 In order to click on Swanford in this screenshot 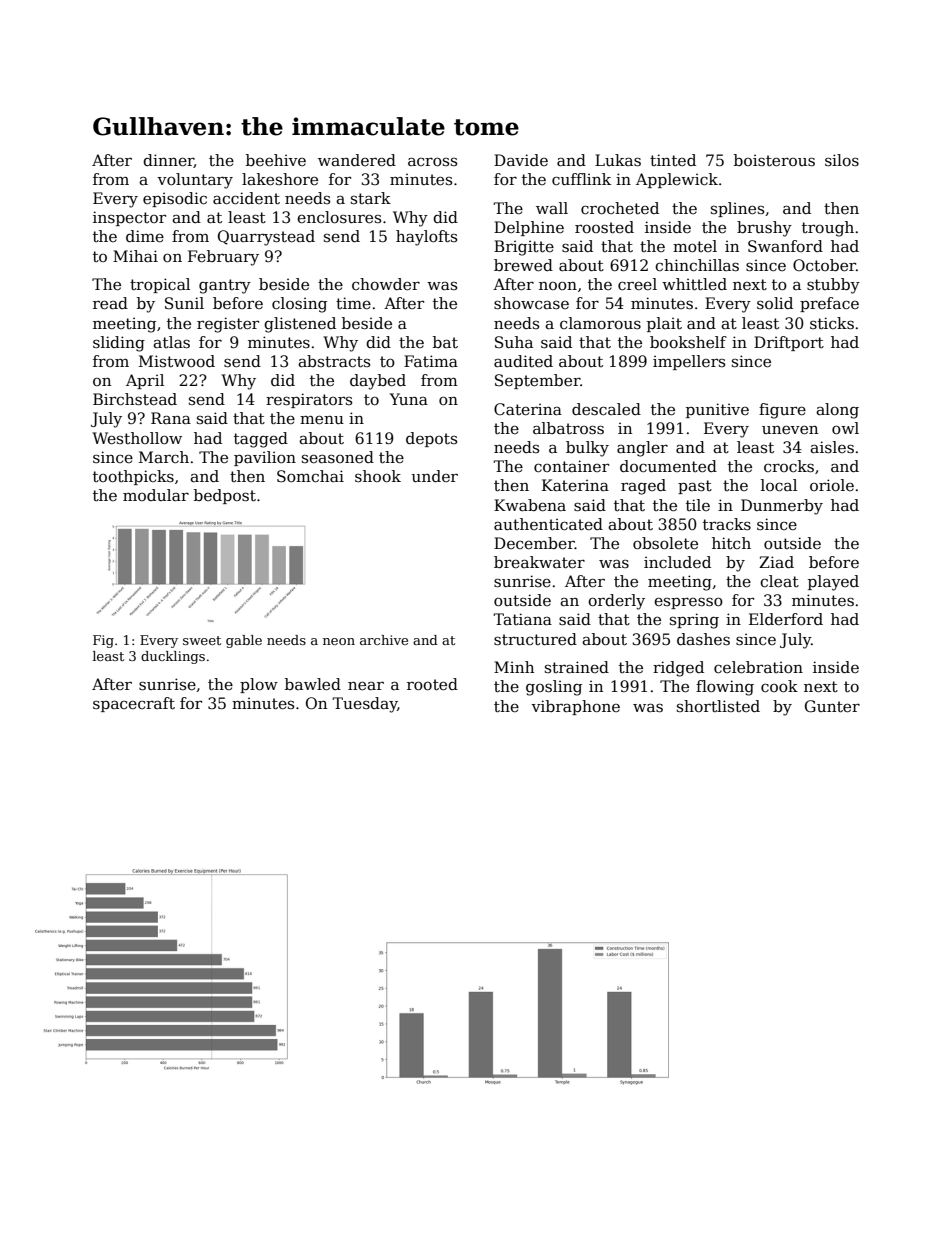, I will do `click(785, 246)`.
